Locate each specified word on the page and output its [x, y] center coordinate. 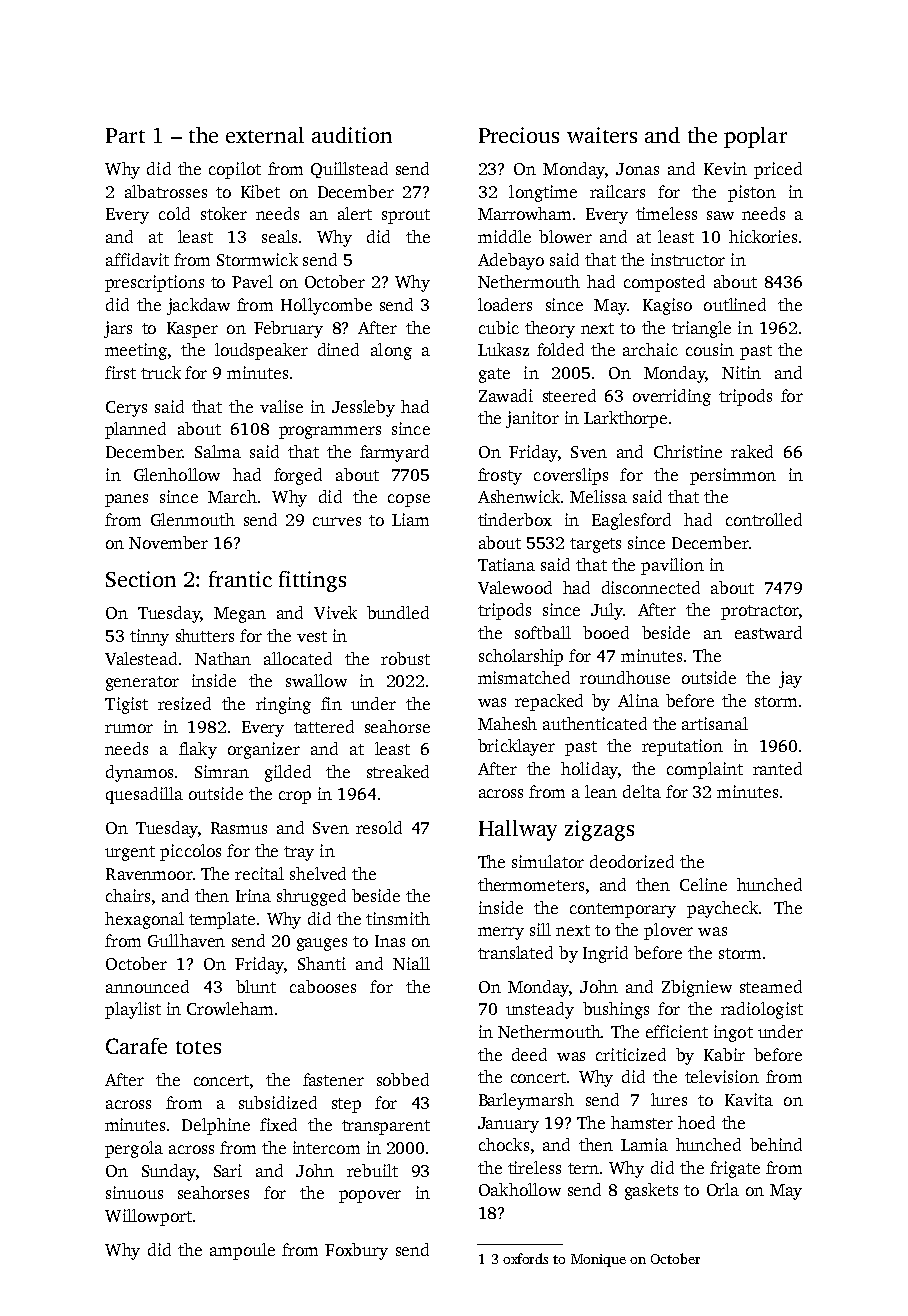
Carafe [136, 1046]
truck [161, 372]
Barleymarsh [526, 1101]
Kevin [725, 168]
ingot [733, 1033]
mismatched [524, 677]
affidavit [137, 259]
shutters [205, 635]
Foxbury [356, 1251]
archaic [650, 349]
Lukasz [503, 349]
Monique [598, 1260]
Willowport [148, 1217]
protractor [759, 612]
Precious [519, 135]
